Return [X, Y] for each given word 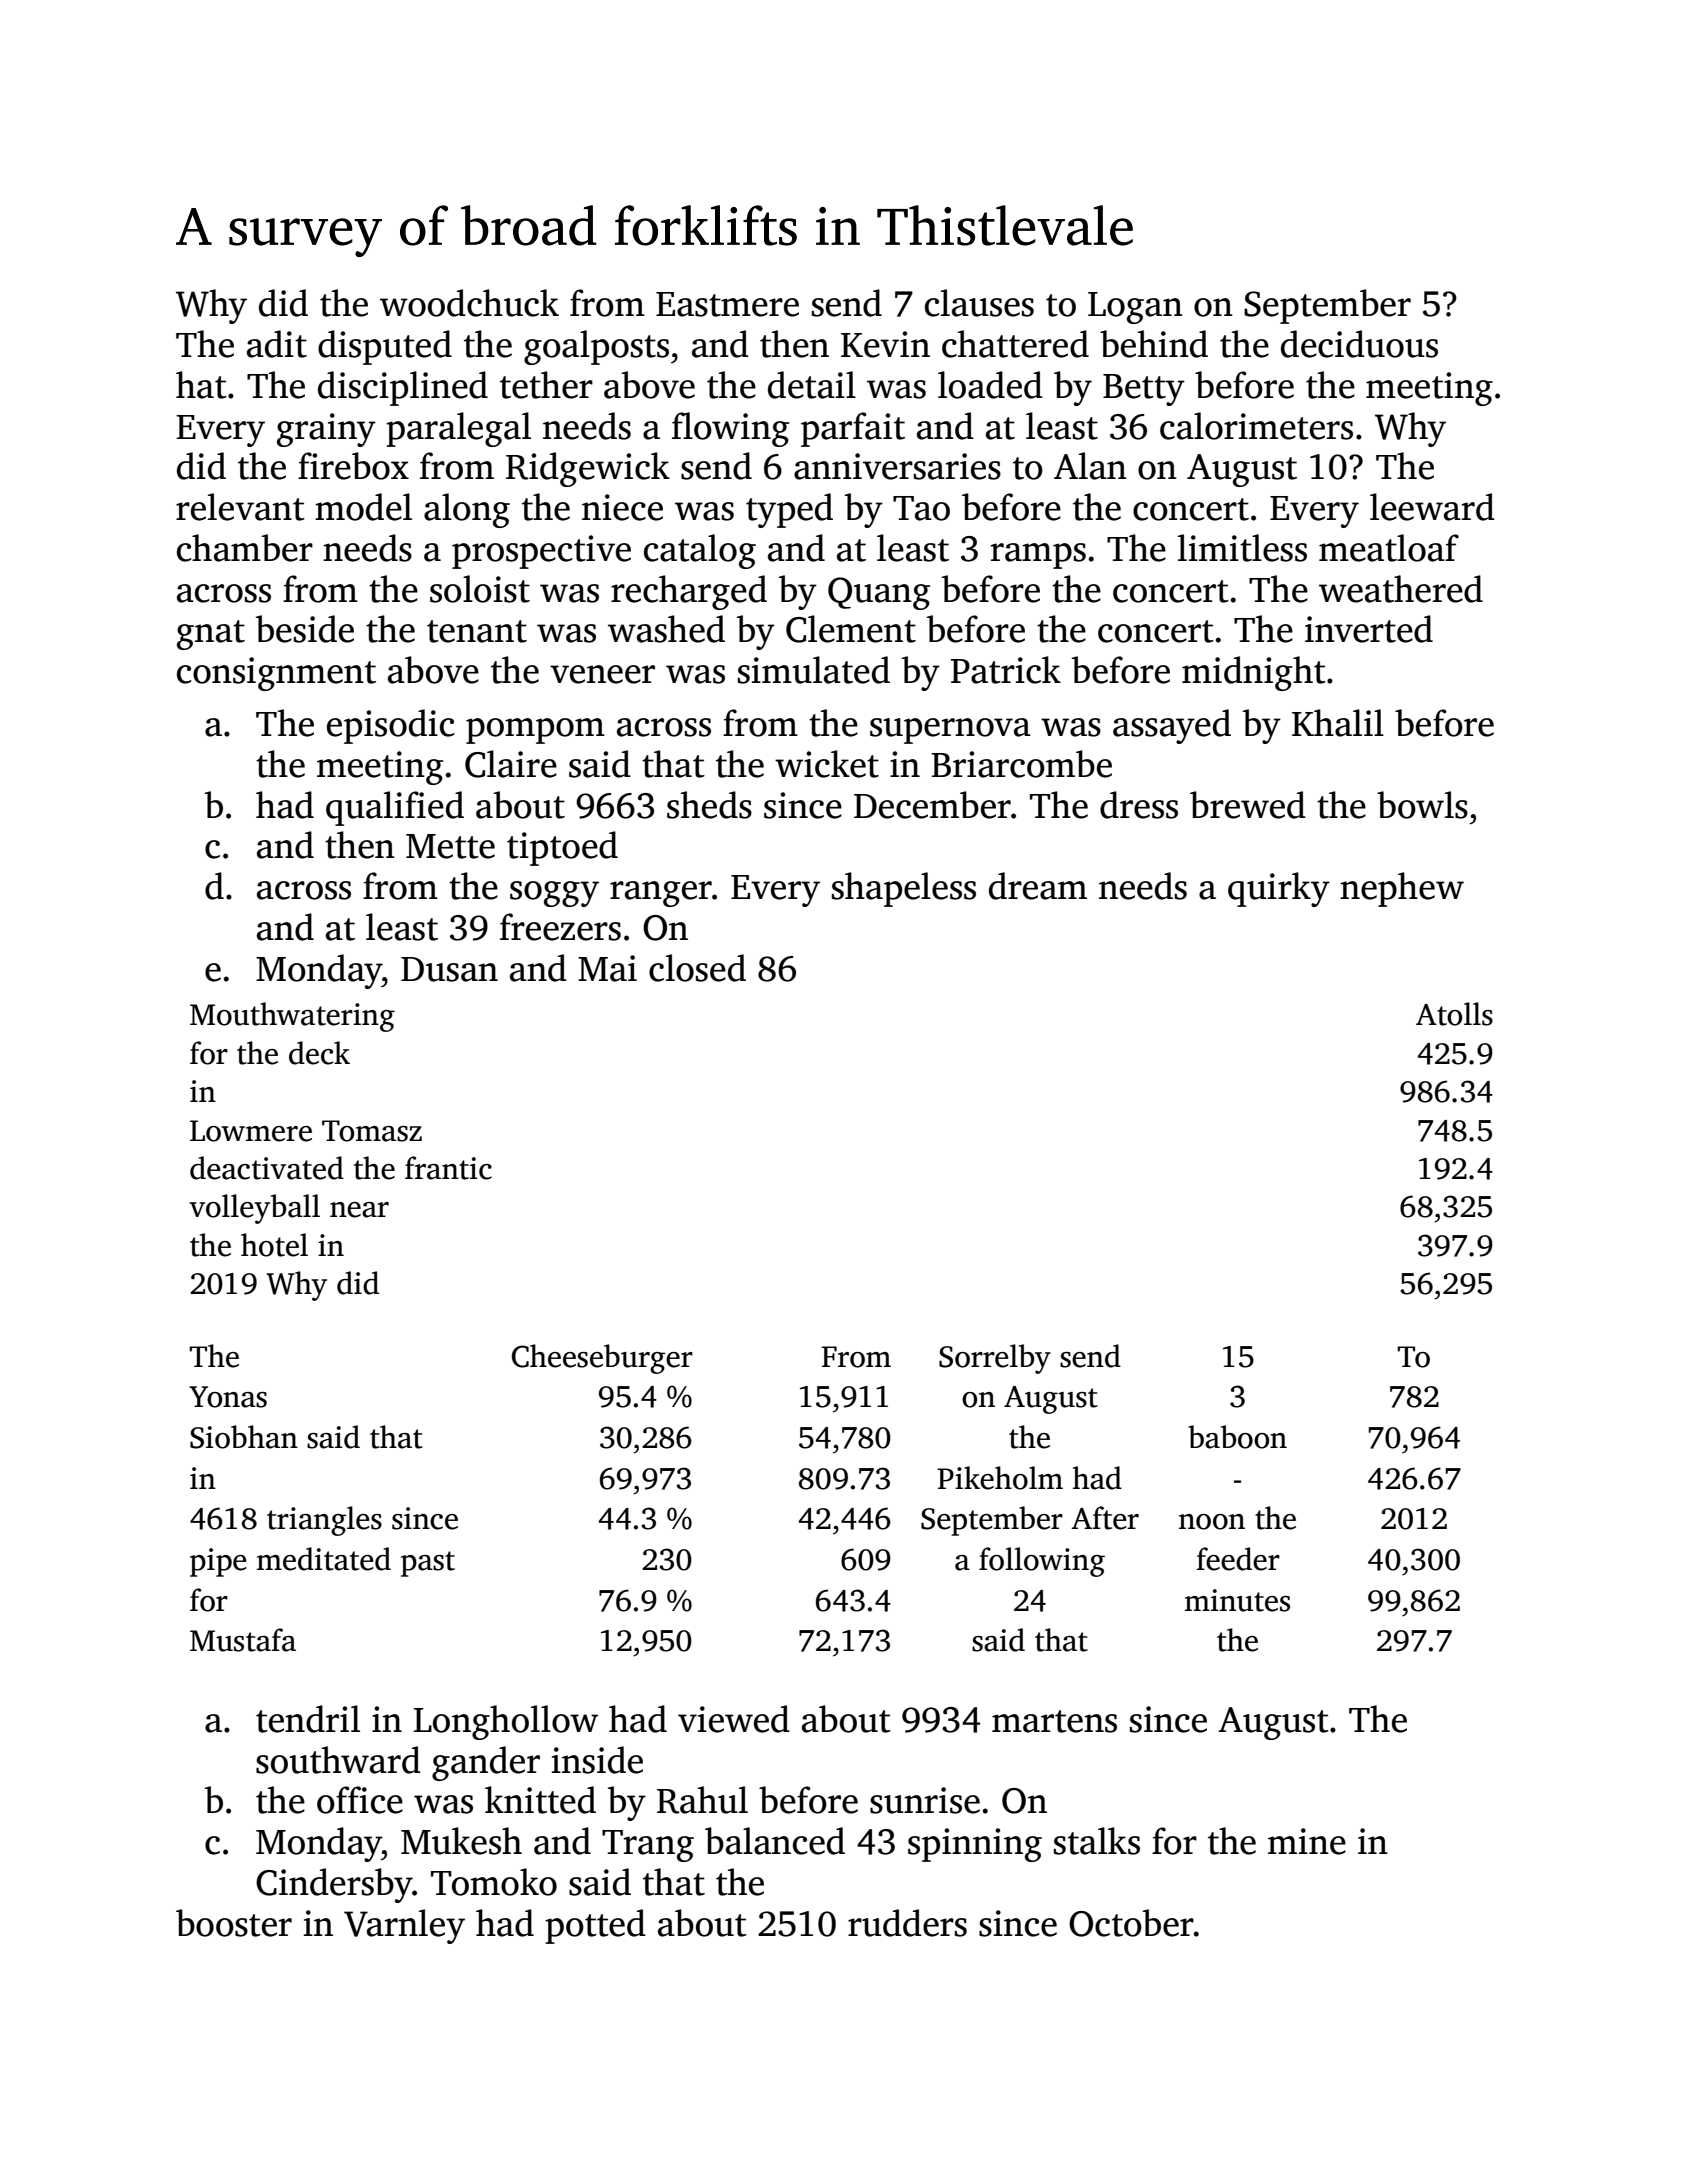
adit [277, 344]
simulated [814, 670]
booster [234, 1923]
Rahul [702, 1800]
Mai [607, 968]
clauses [979, 303]
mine [1307, 1841]
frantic [448, 1168]
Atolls [1454, 1014]
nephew [1402, 889]
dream [1038, 886]
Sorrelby [995, 1359]
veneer [602, 674]
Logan [1135, 308]
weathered [1401, 589]
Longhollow [506, 1722]
